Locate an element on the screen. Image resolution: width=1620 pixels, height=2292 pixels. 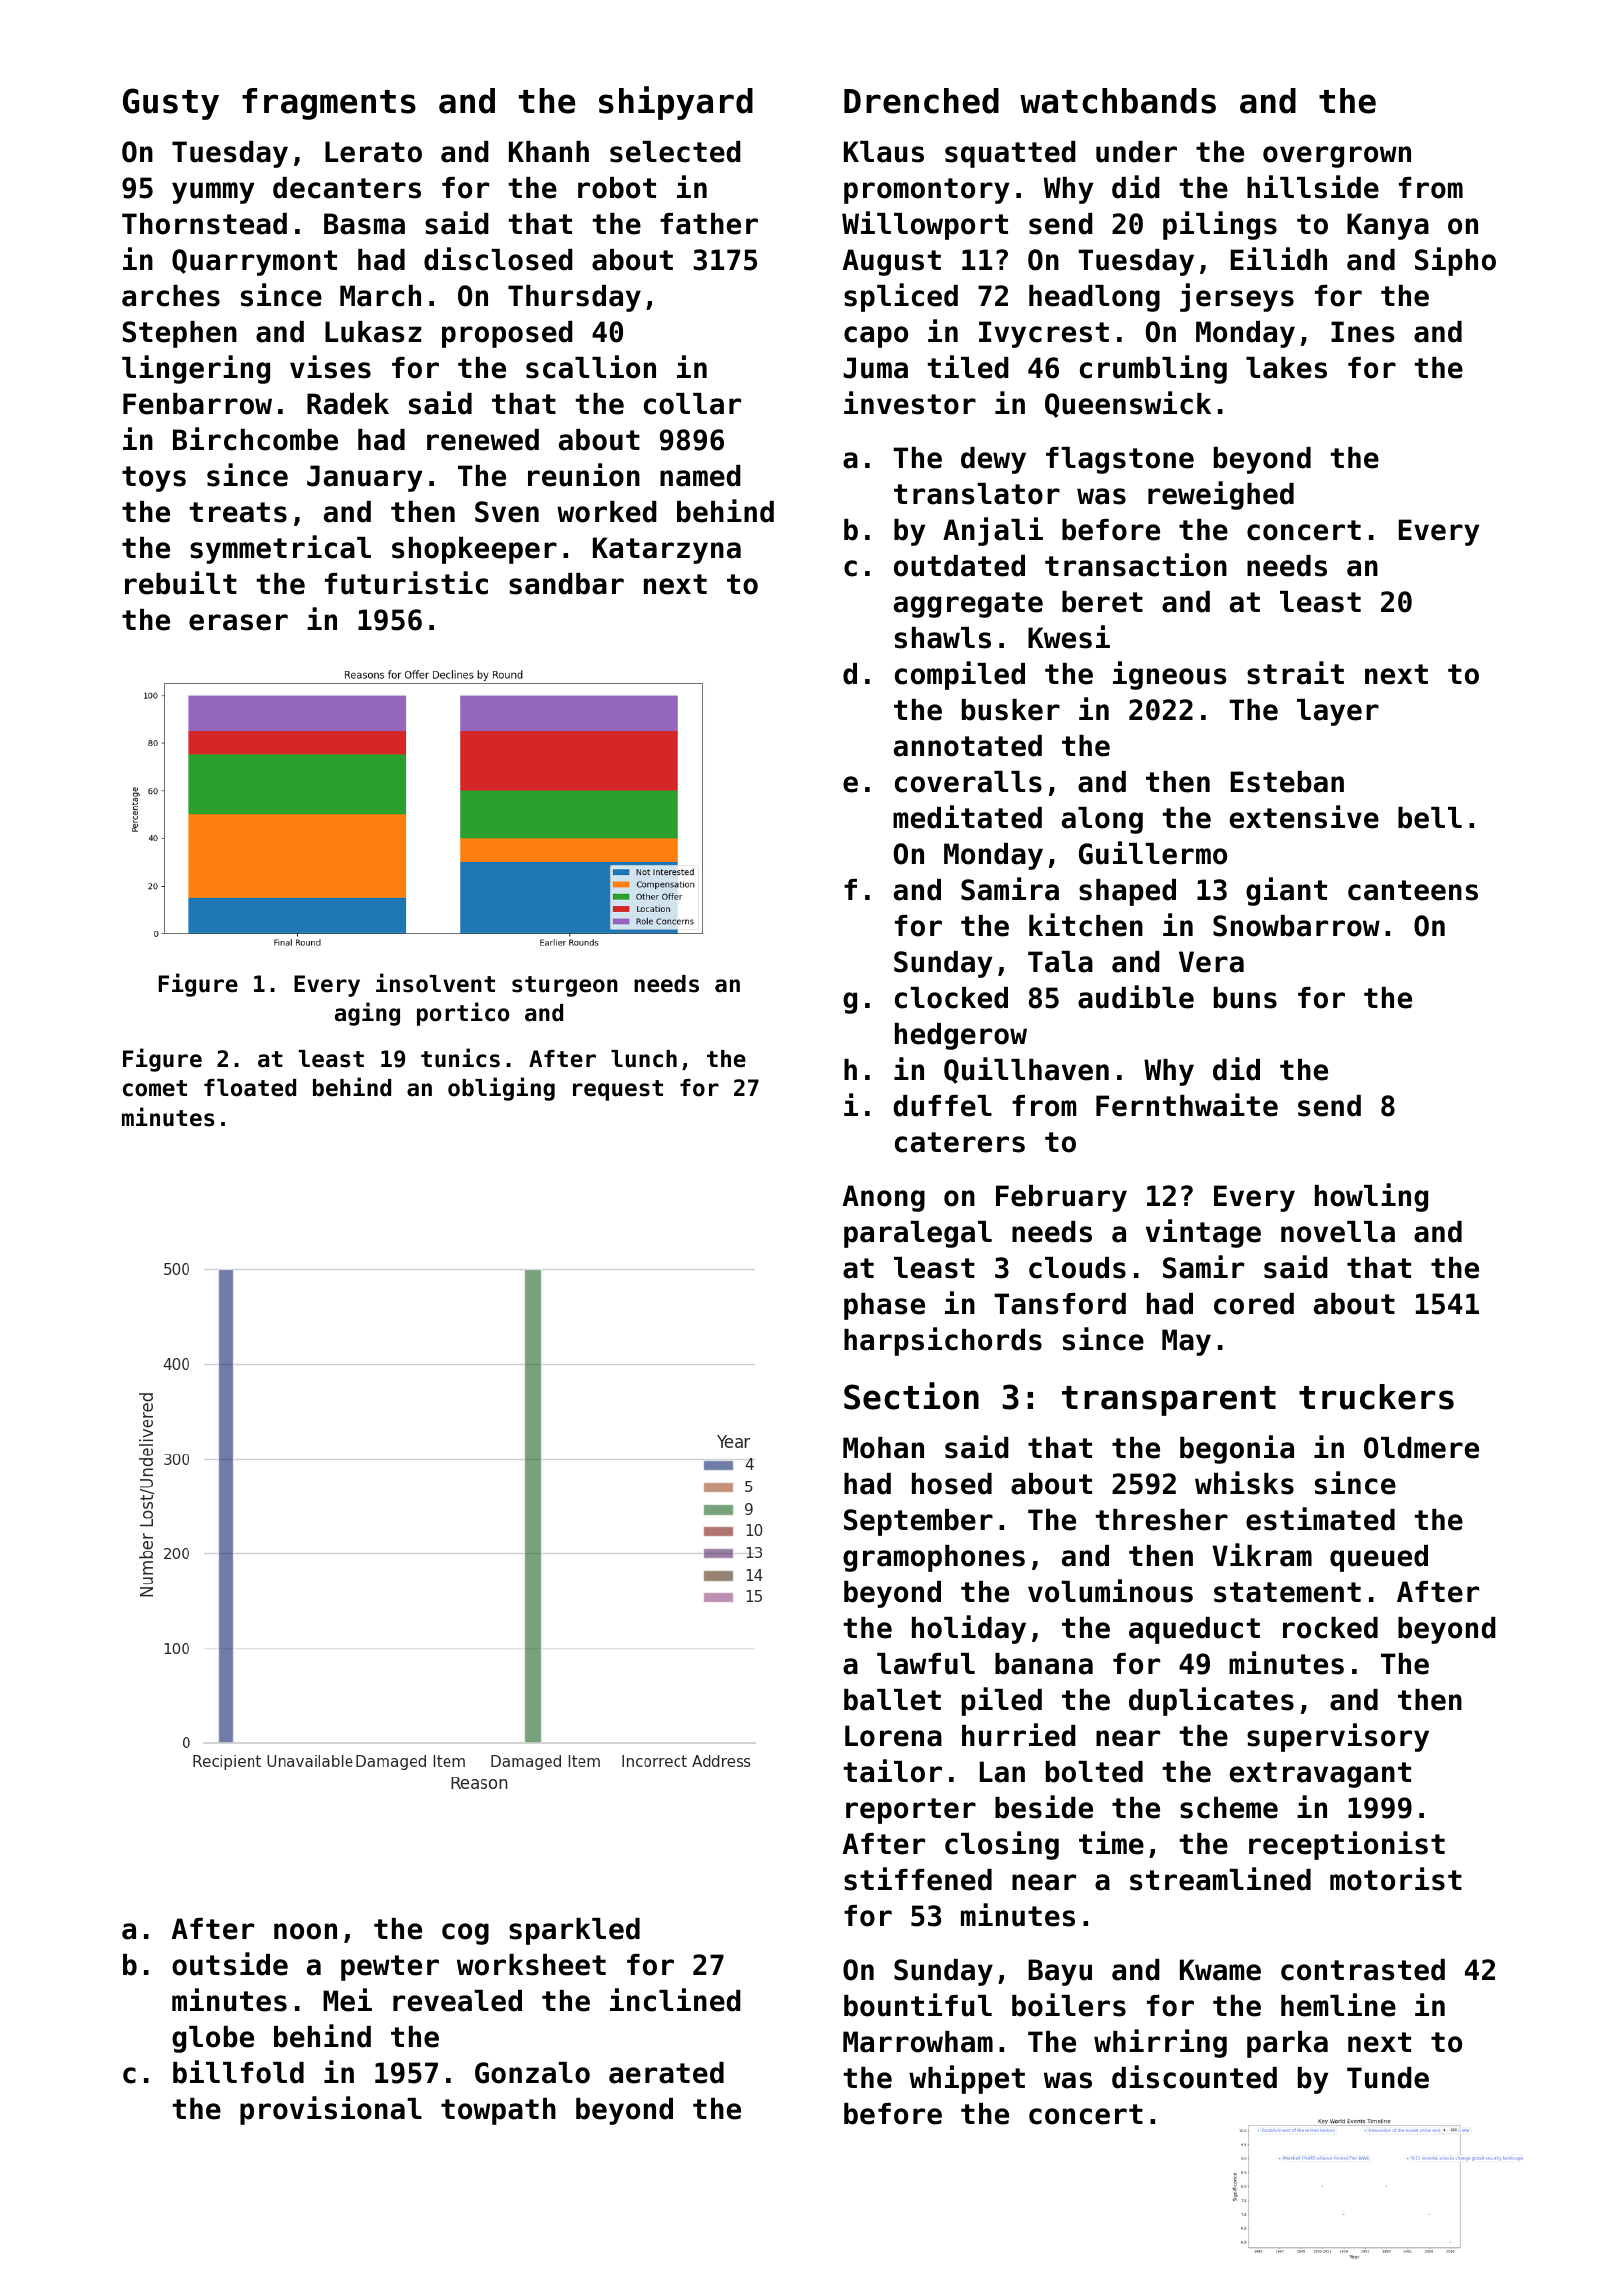
shipyard is located at coordinates (676, 103).
